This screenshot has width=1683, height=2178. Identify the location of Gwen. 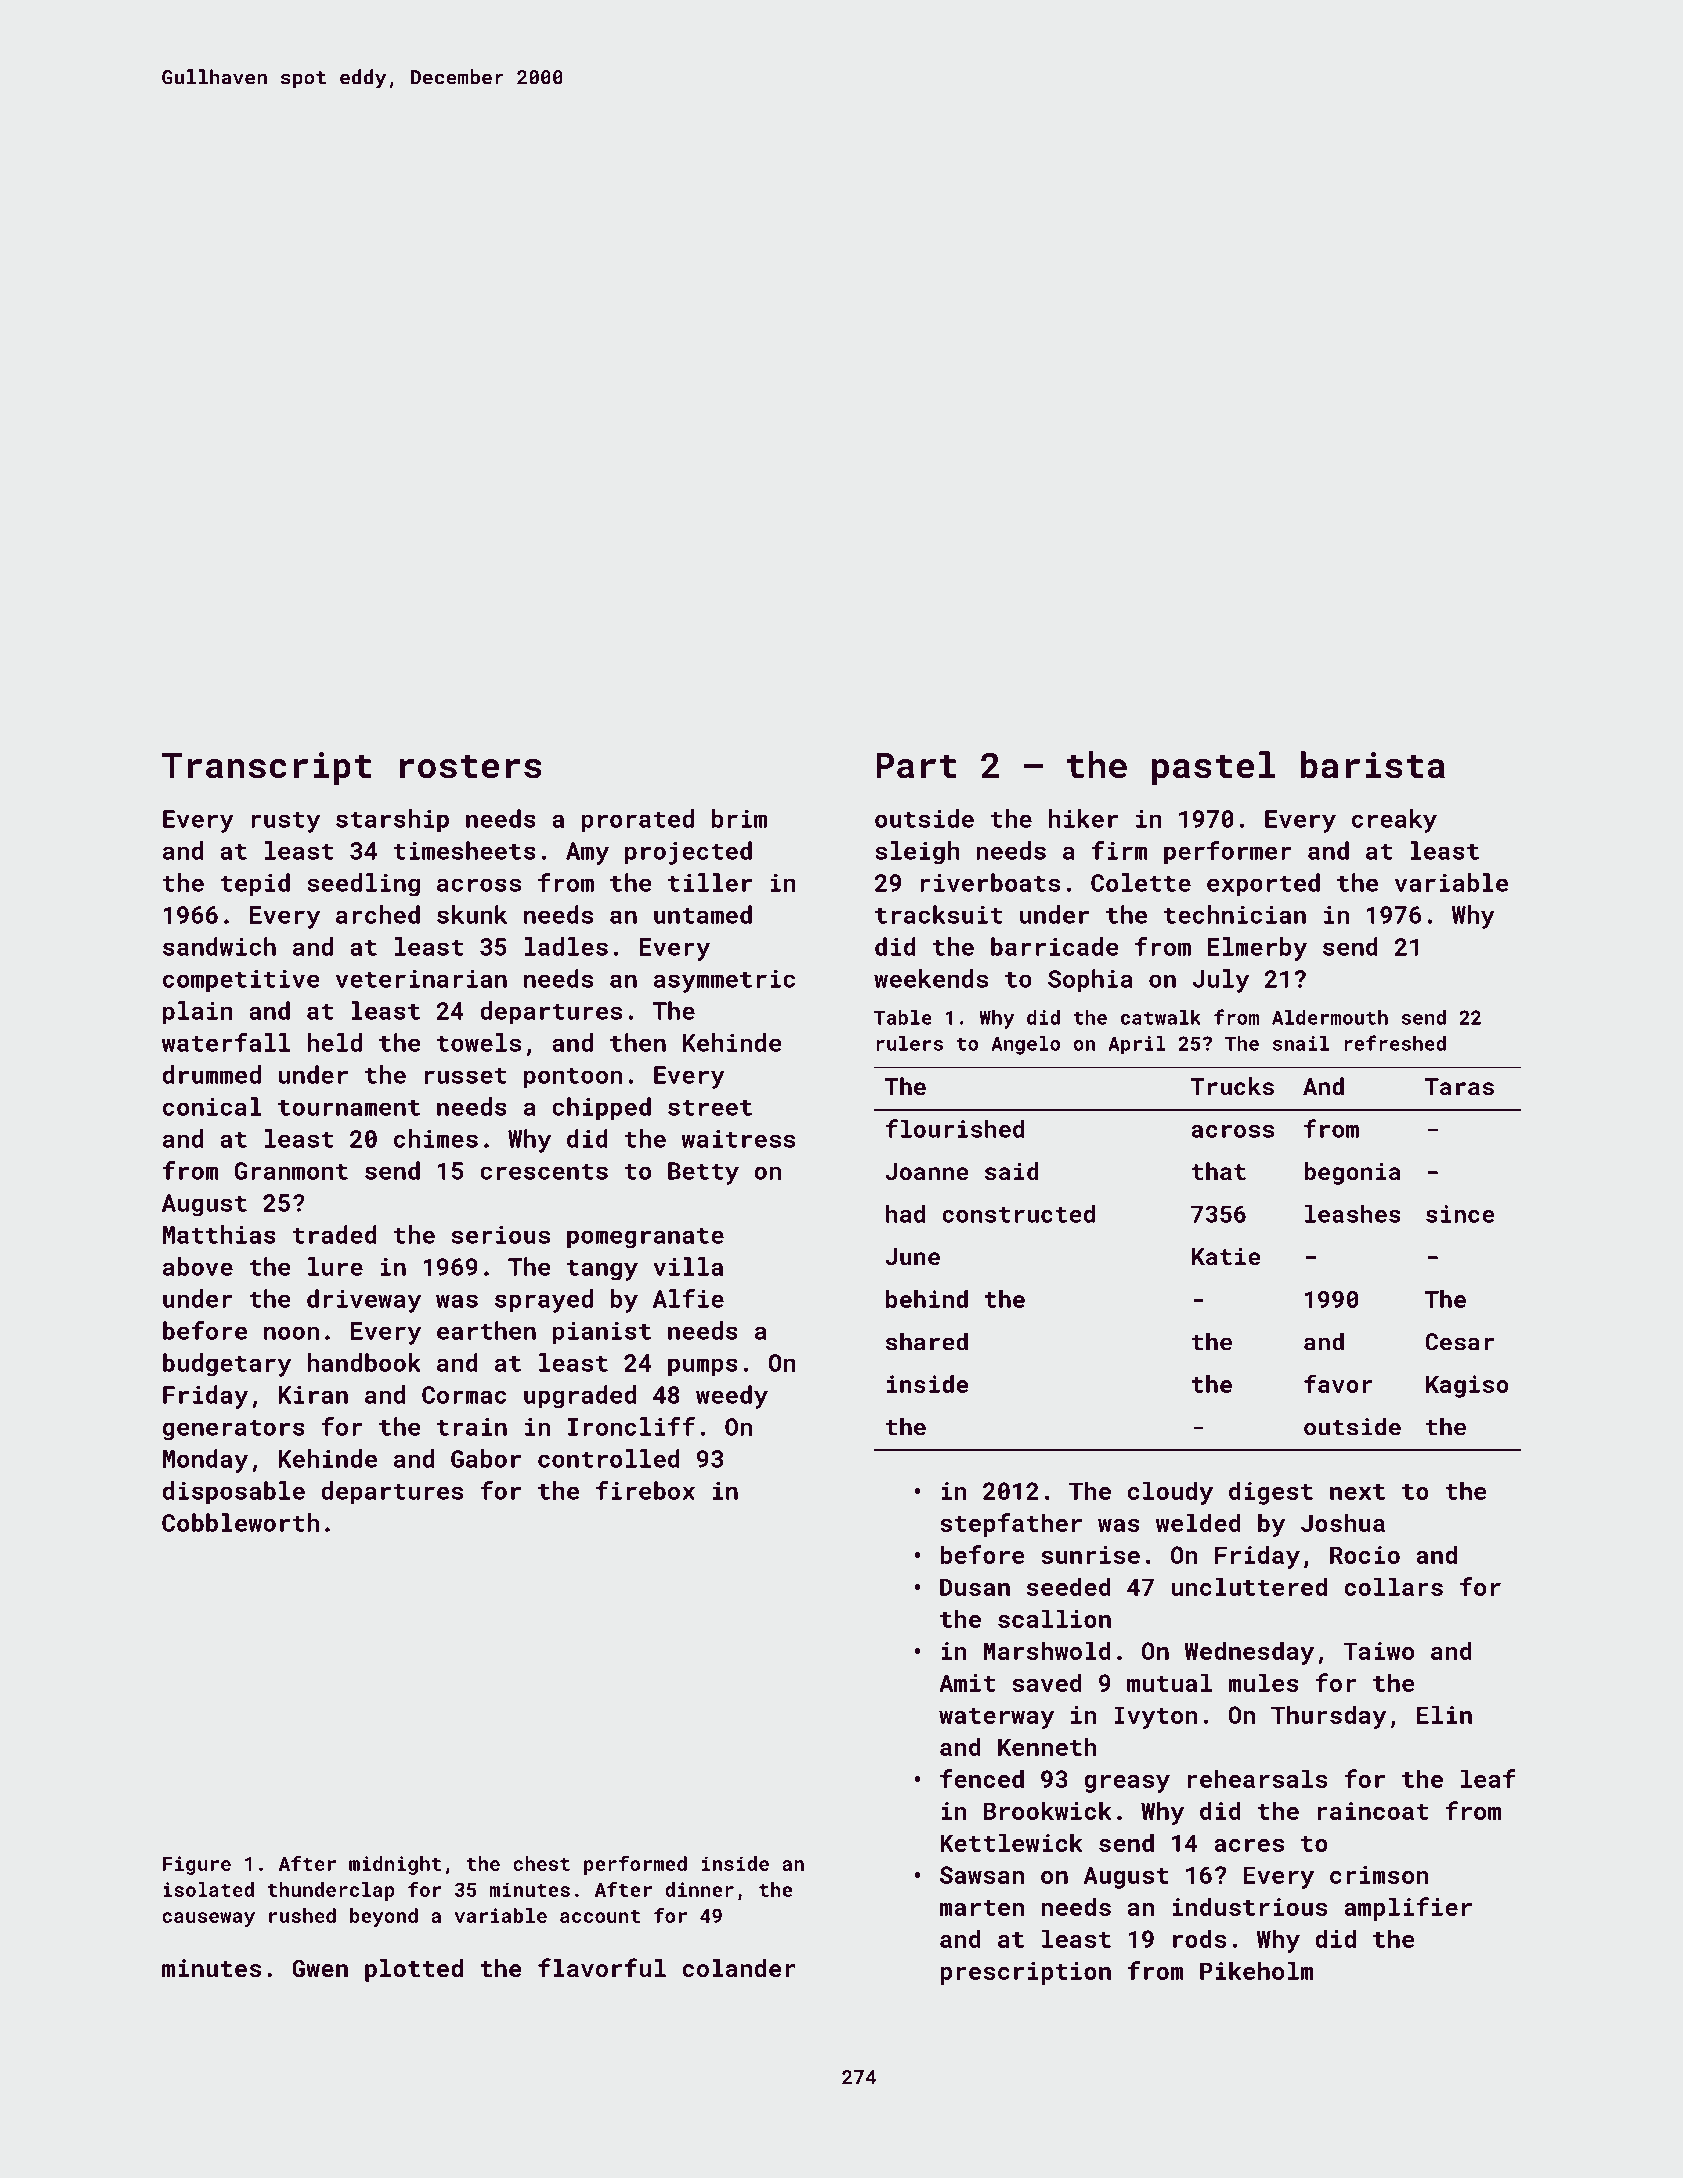
(320, 1968).
